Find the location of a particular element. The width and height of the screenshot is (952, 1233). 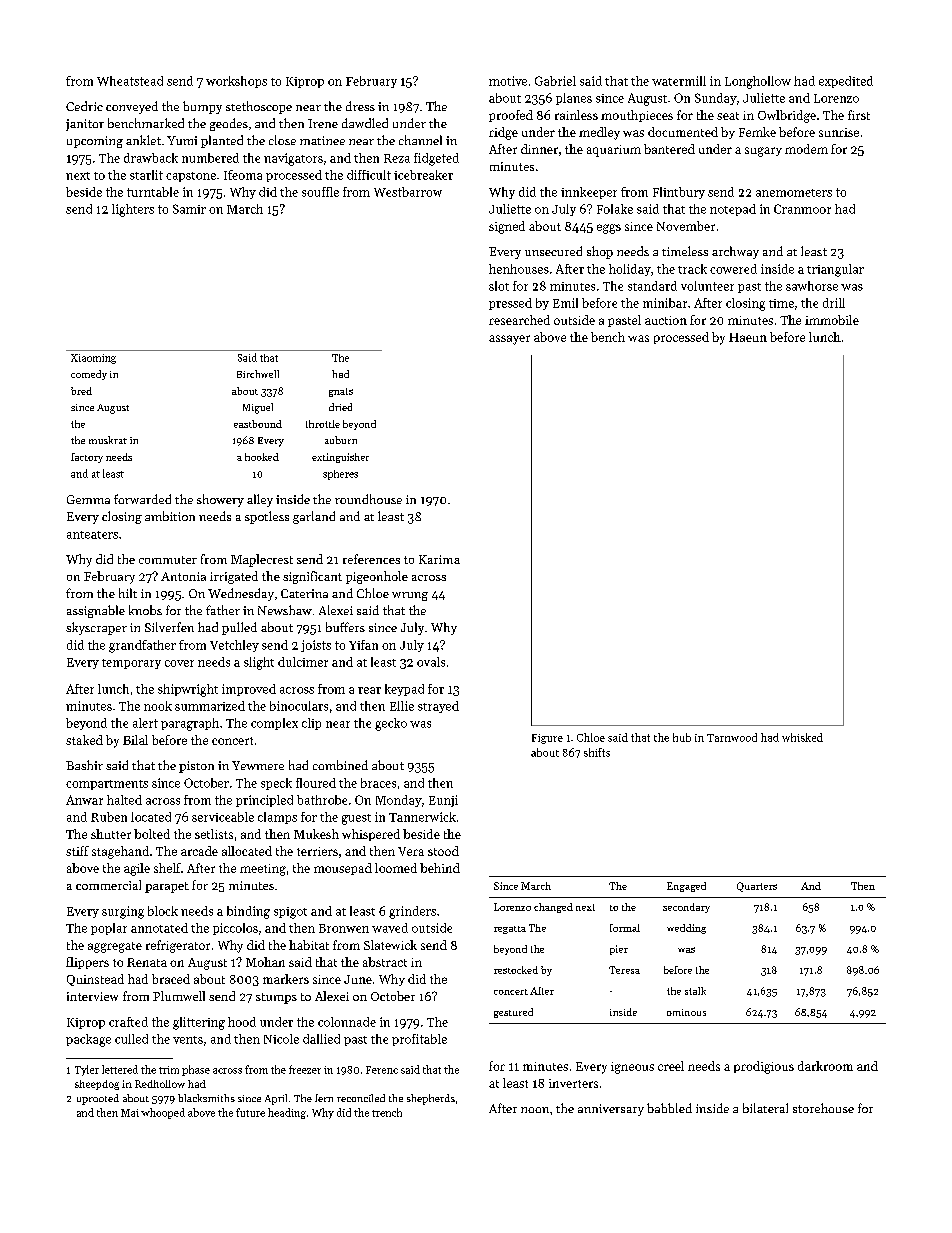

assayer is located at coordinates (509, 340).
